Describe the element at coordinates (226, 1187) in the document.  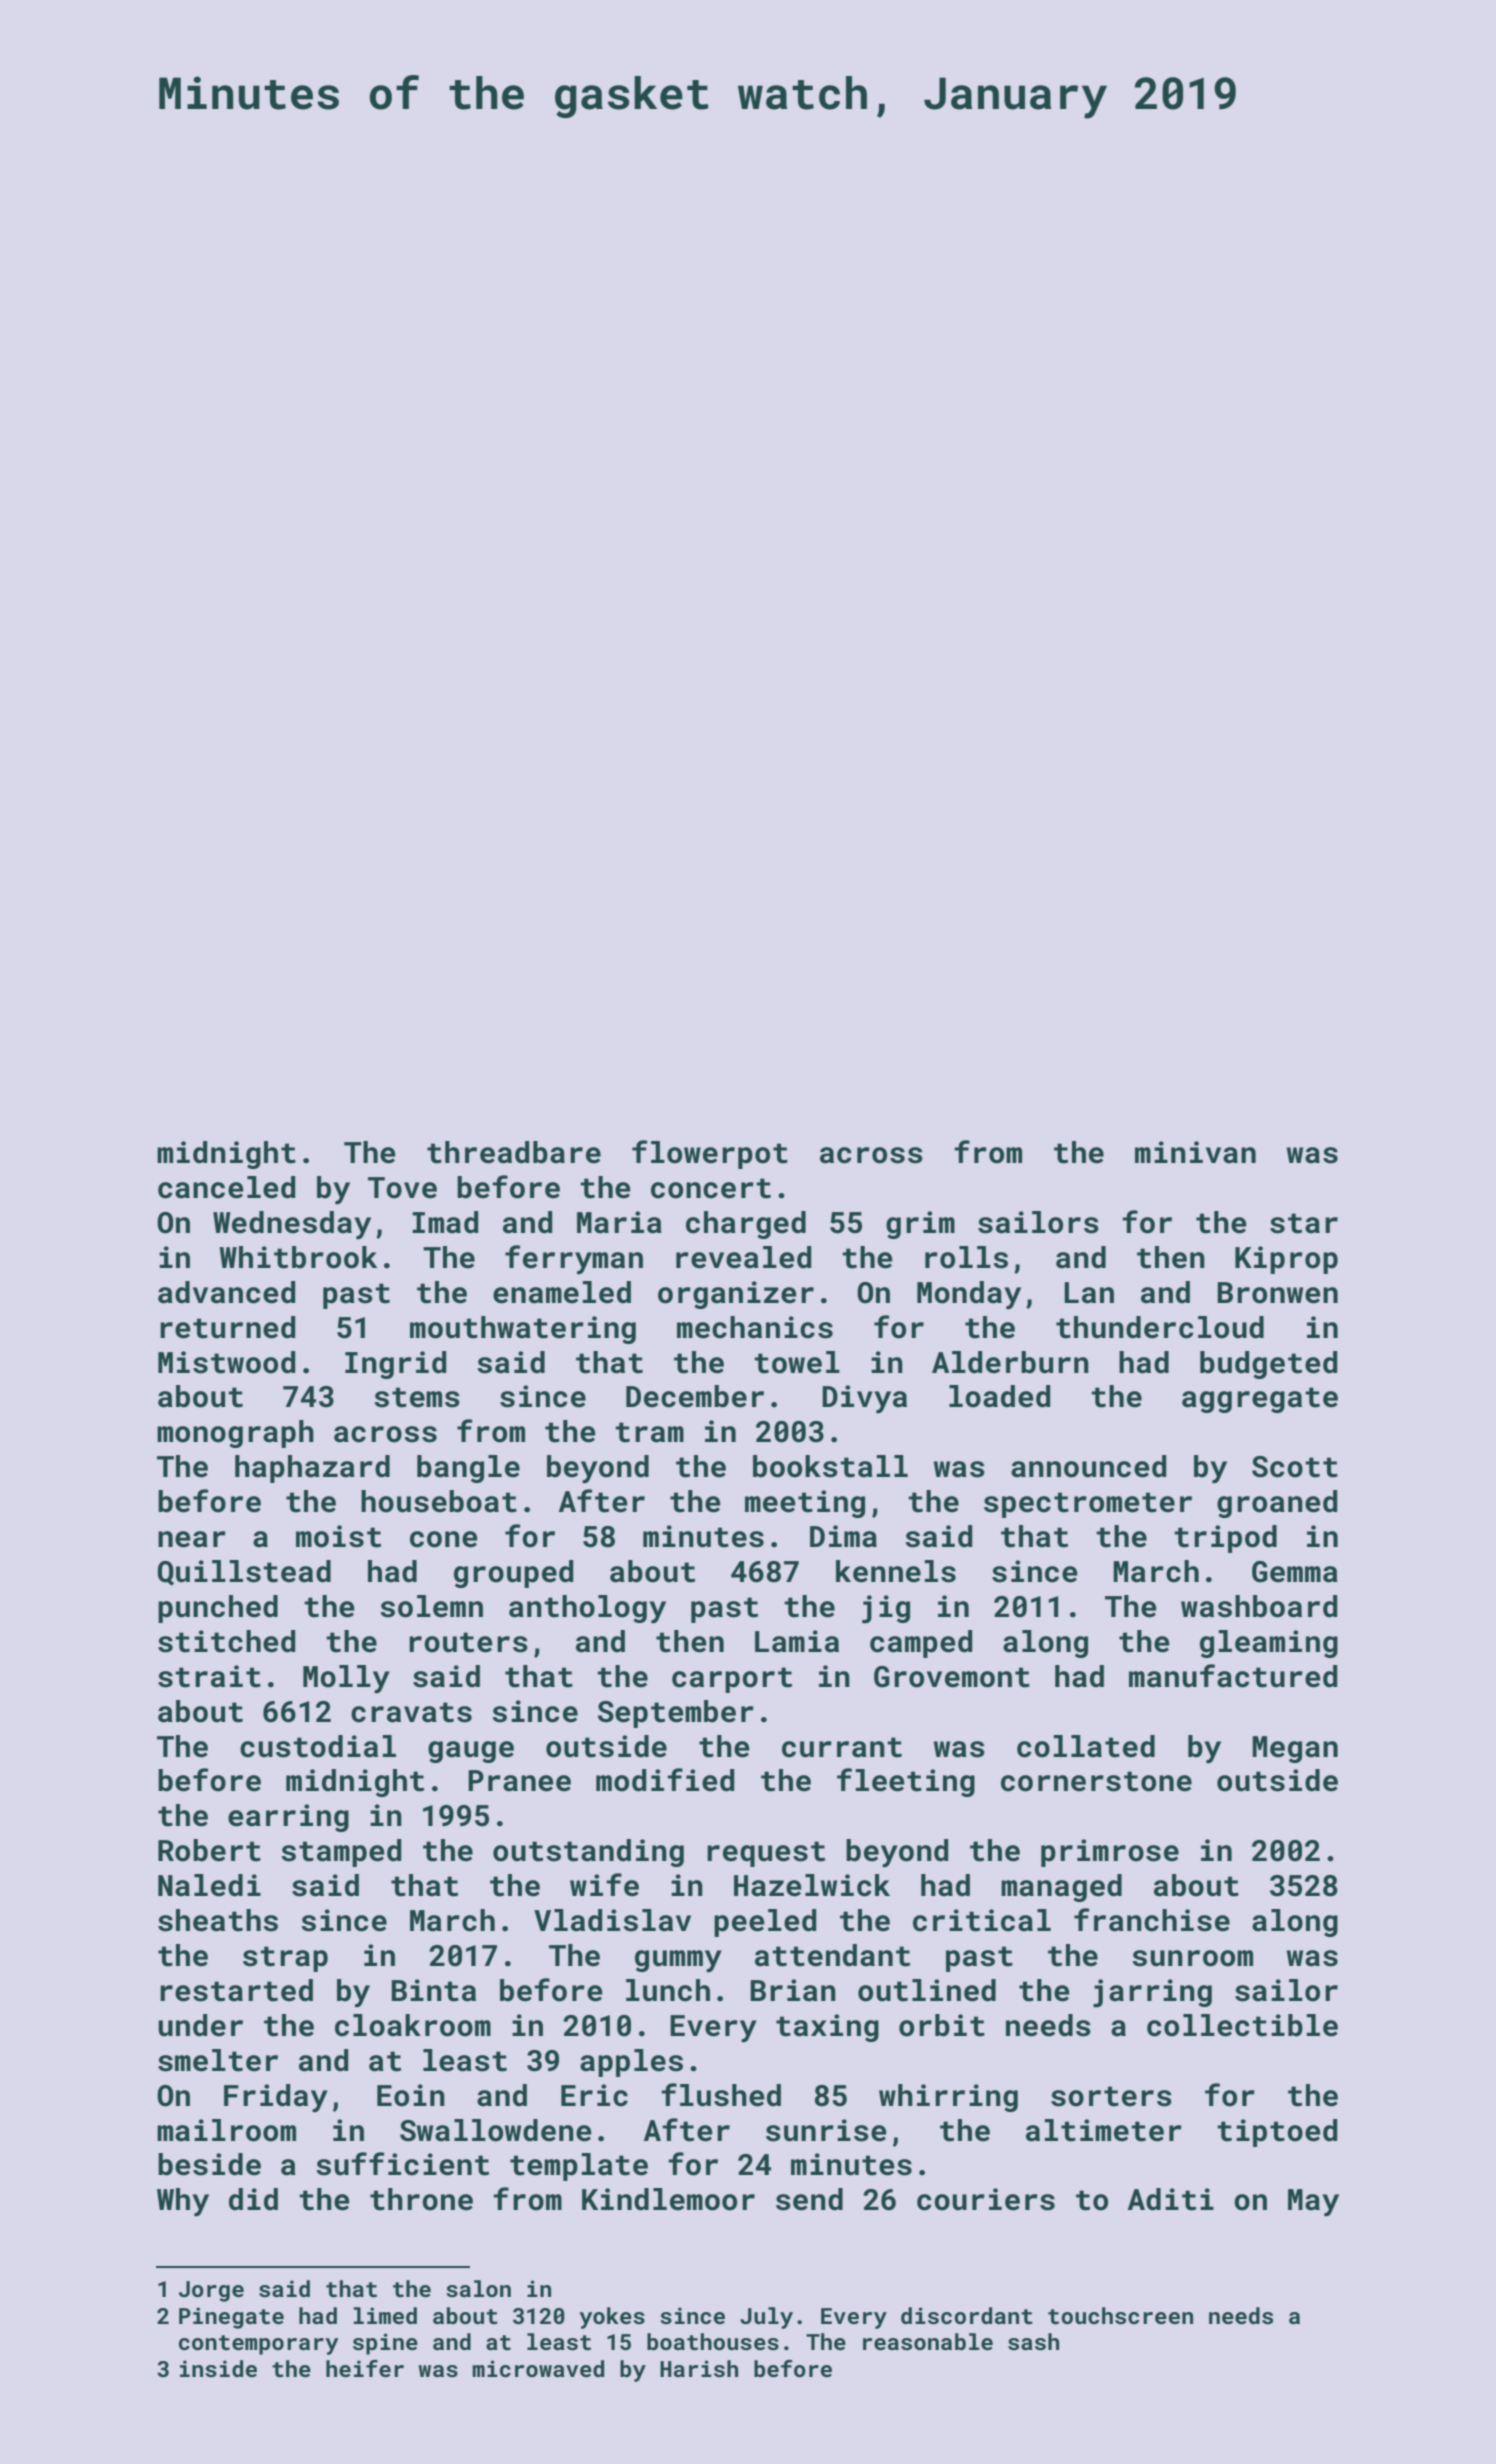
I see `canceled` at that location.
